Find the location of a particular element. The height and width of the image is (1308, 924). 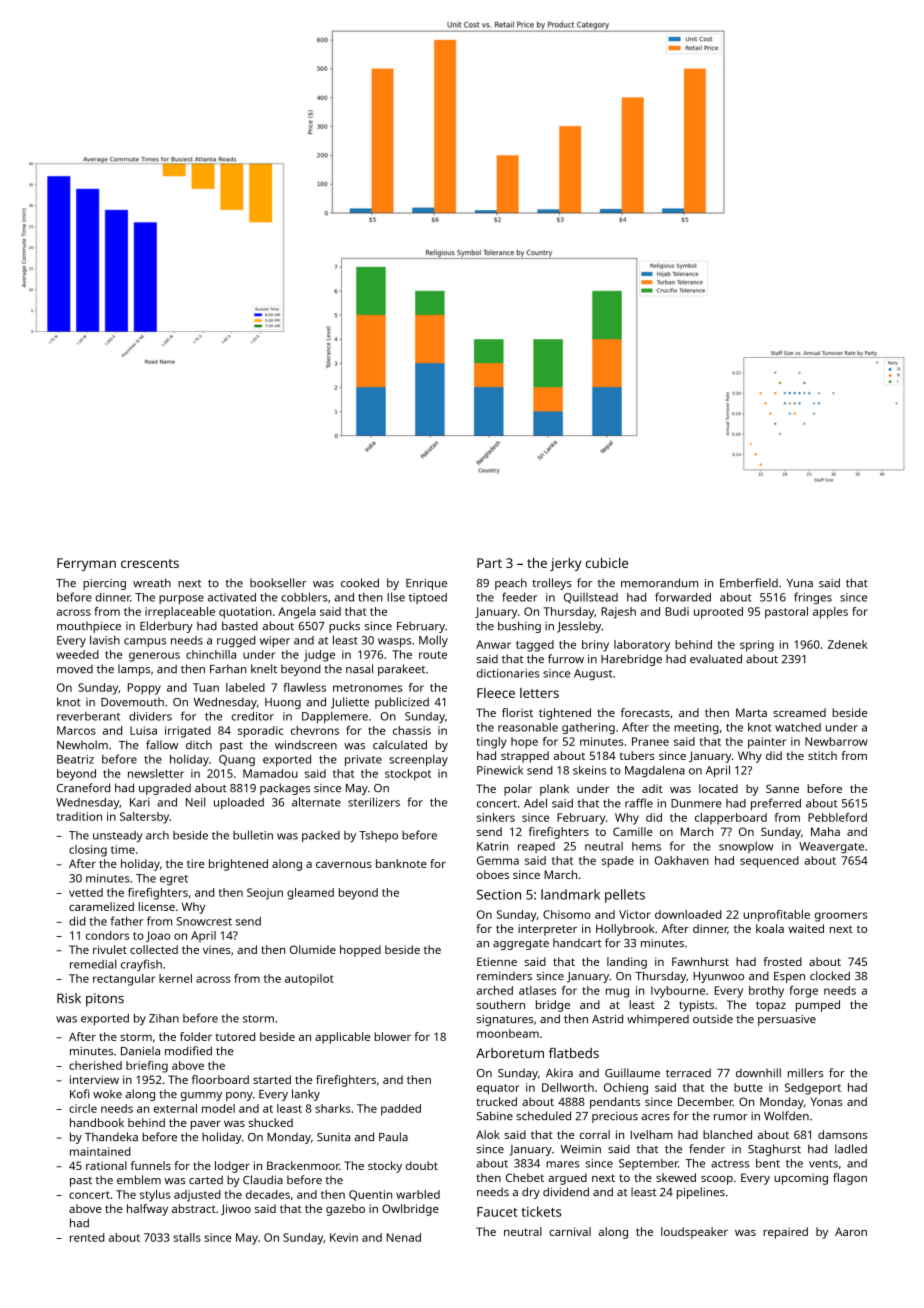

meeting is located at coordinates (696, 728).
